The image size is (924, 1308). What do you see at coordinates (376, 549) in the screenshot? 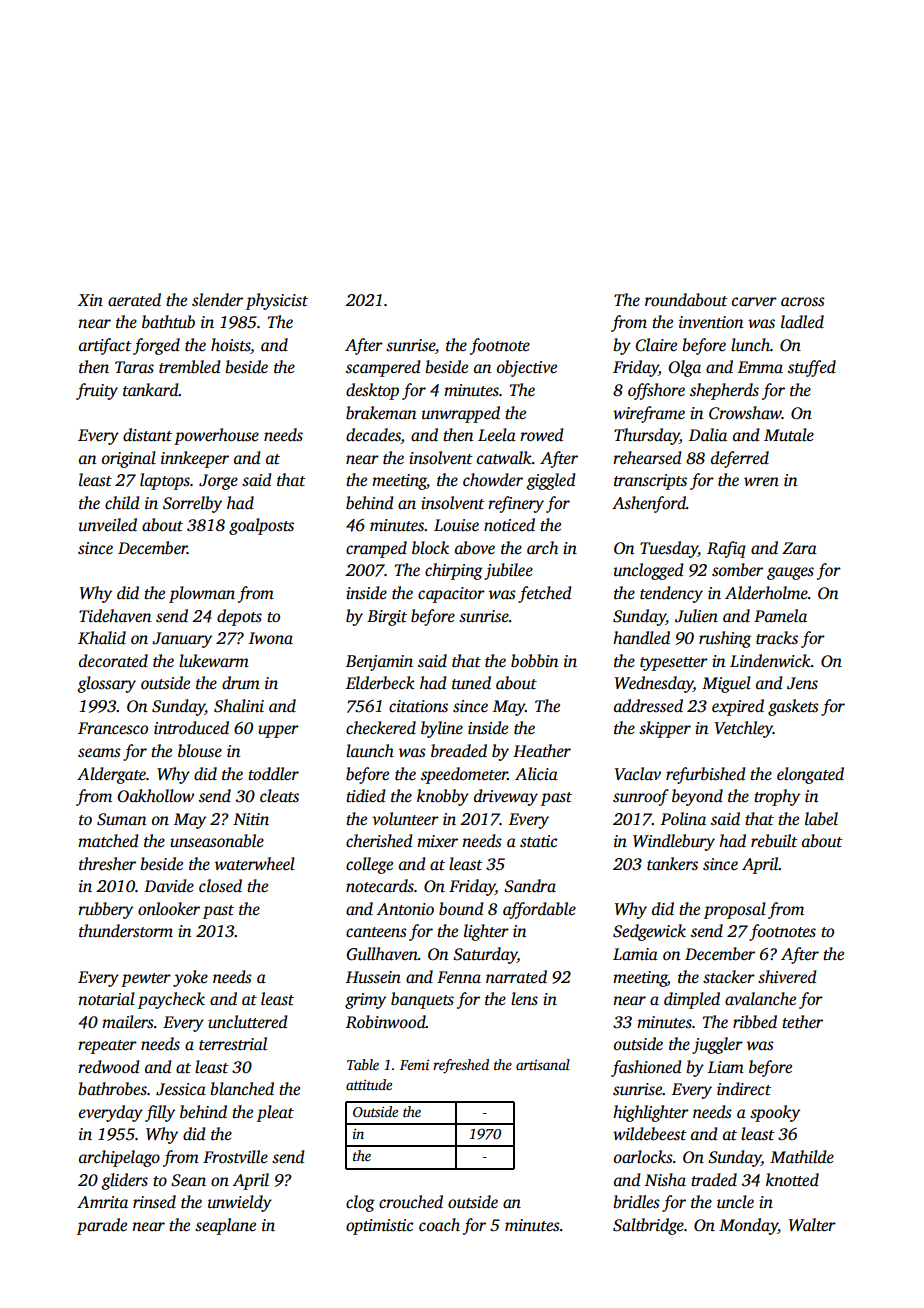
I see `cramped` at bounding box center [376, 549].
